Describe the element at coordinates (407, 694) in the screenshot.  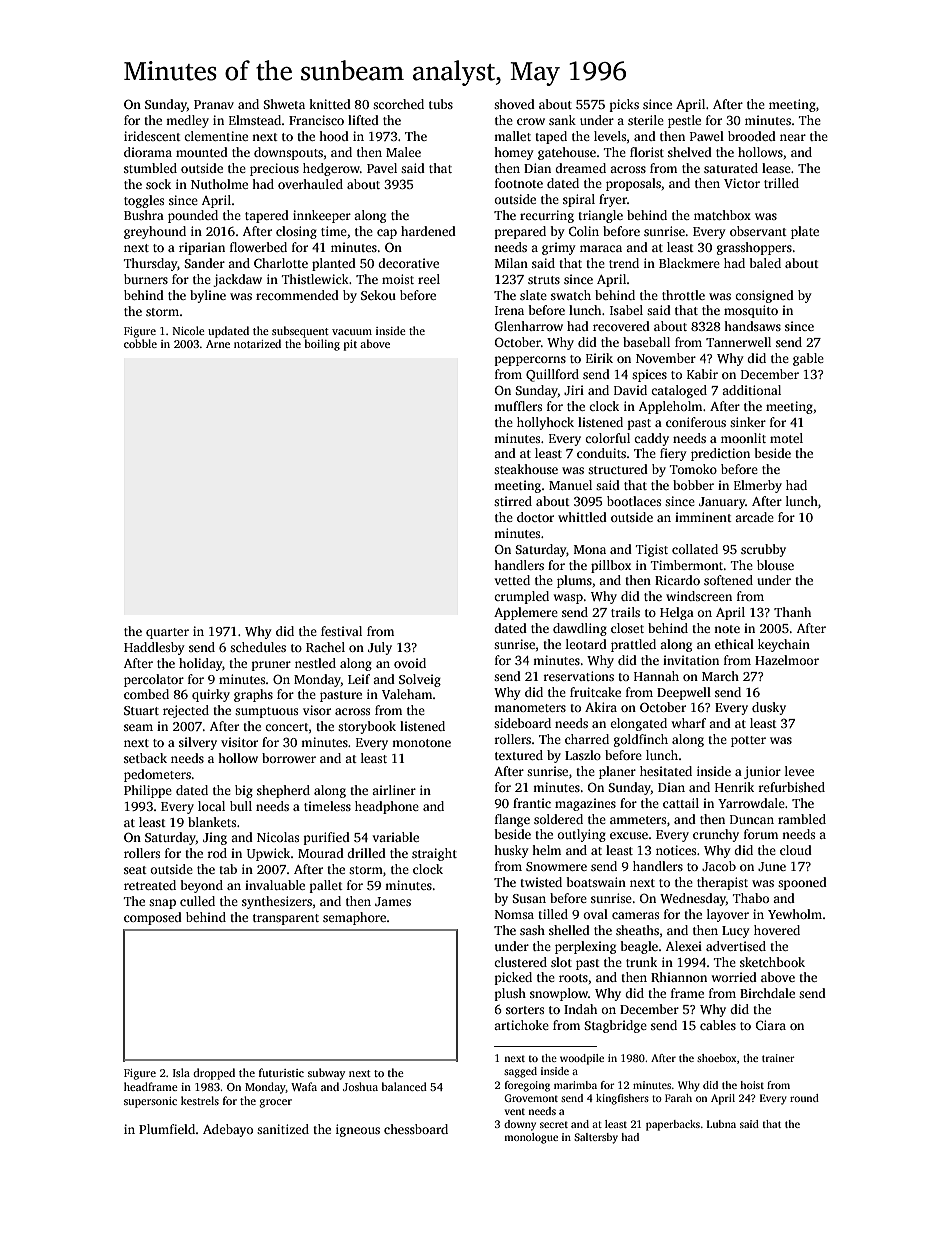
I see `Valeham` at that location.
